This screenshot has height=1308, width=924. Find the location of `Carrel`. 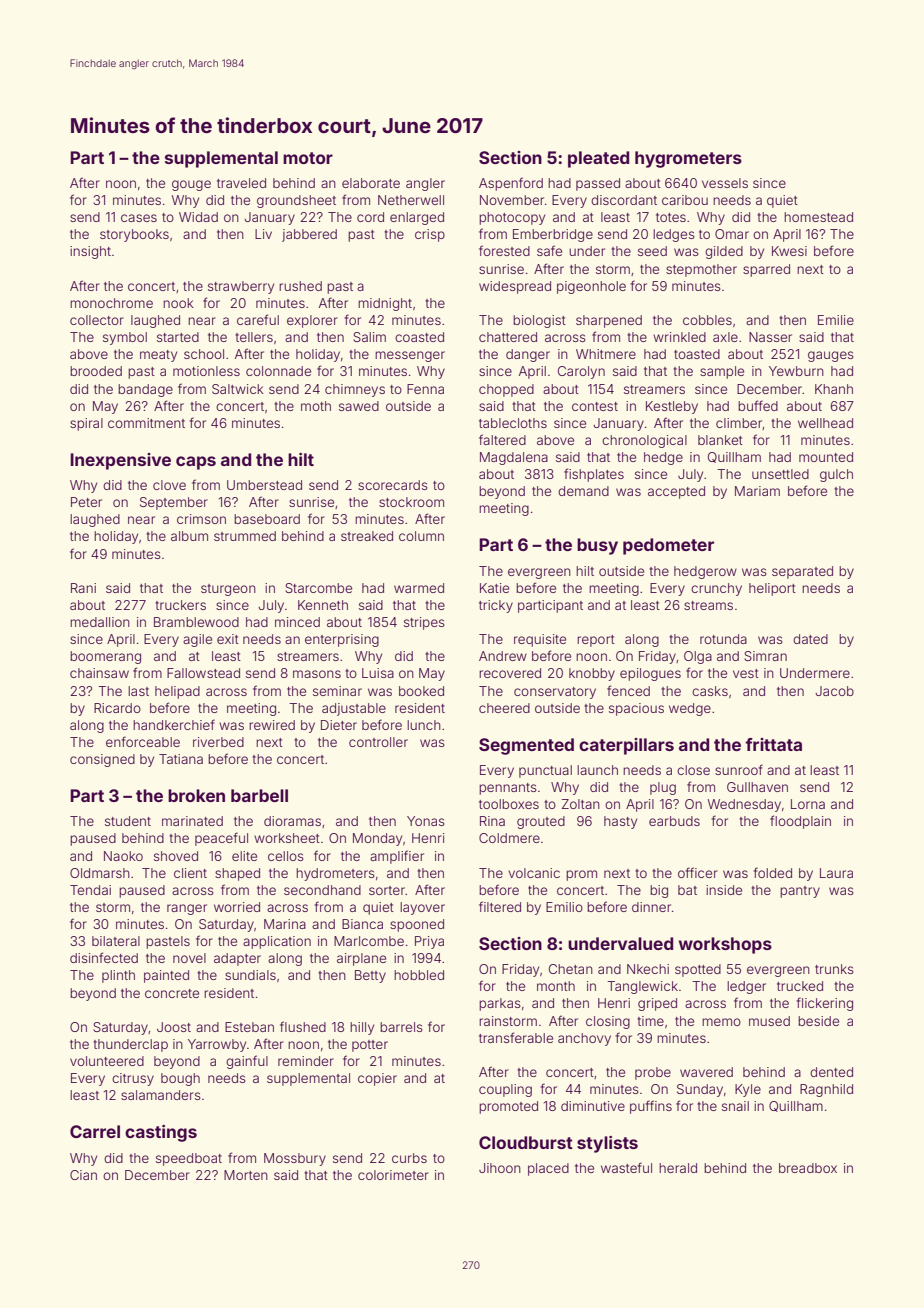

Carrel is located at coordinates (95, 1131).
